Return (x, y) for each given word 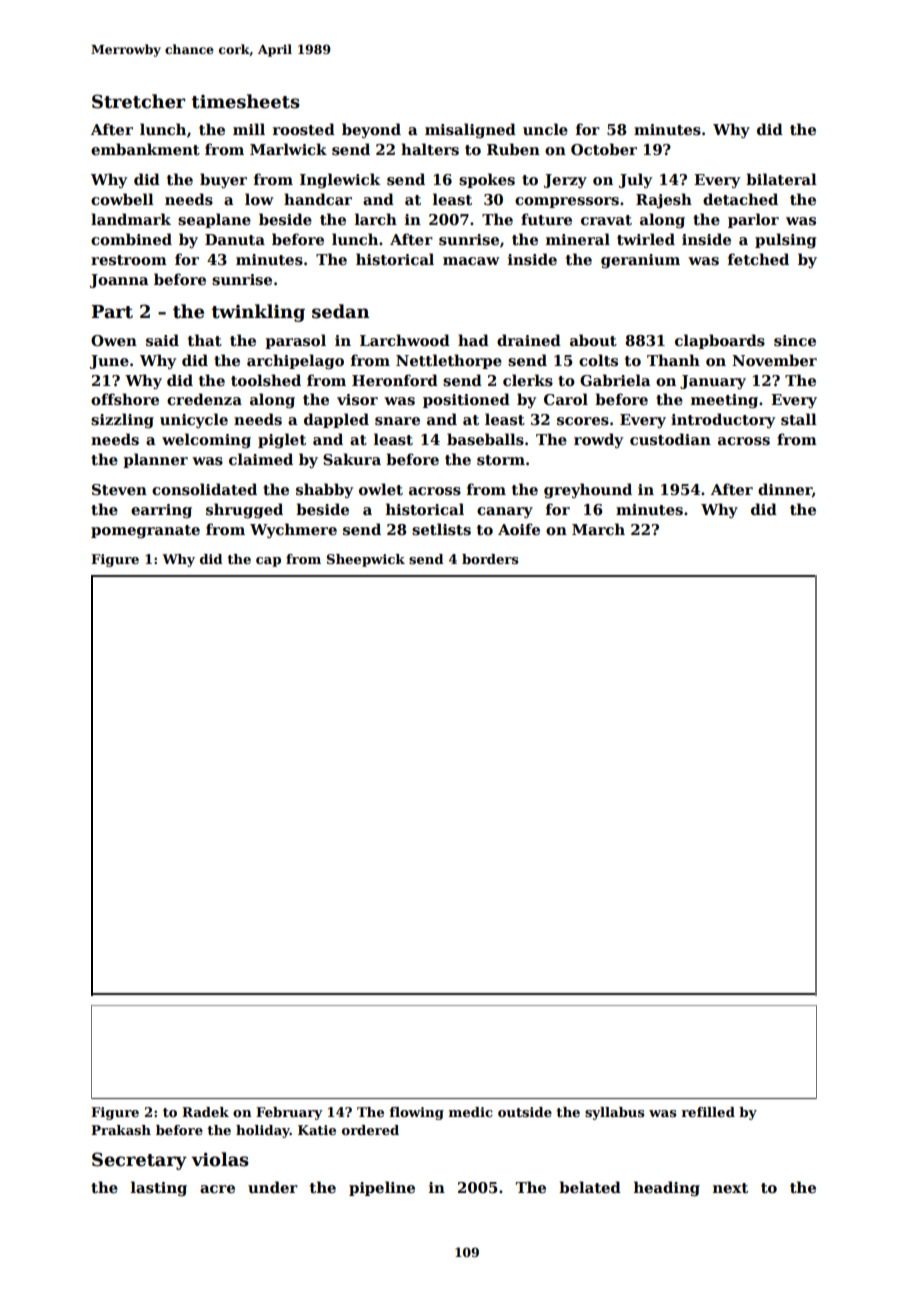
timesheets (245, 101)
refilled (708, 1112)
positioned (466, 400)
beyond (371, 130)
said (162, 340)
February (289, 1113)
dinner (785, 490)
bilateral (781, 179)
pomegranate (145, 531)
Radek (205, 1112)
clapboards (720, 341)
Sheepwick (366, 560)
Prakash (121, 1130)
